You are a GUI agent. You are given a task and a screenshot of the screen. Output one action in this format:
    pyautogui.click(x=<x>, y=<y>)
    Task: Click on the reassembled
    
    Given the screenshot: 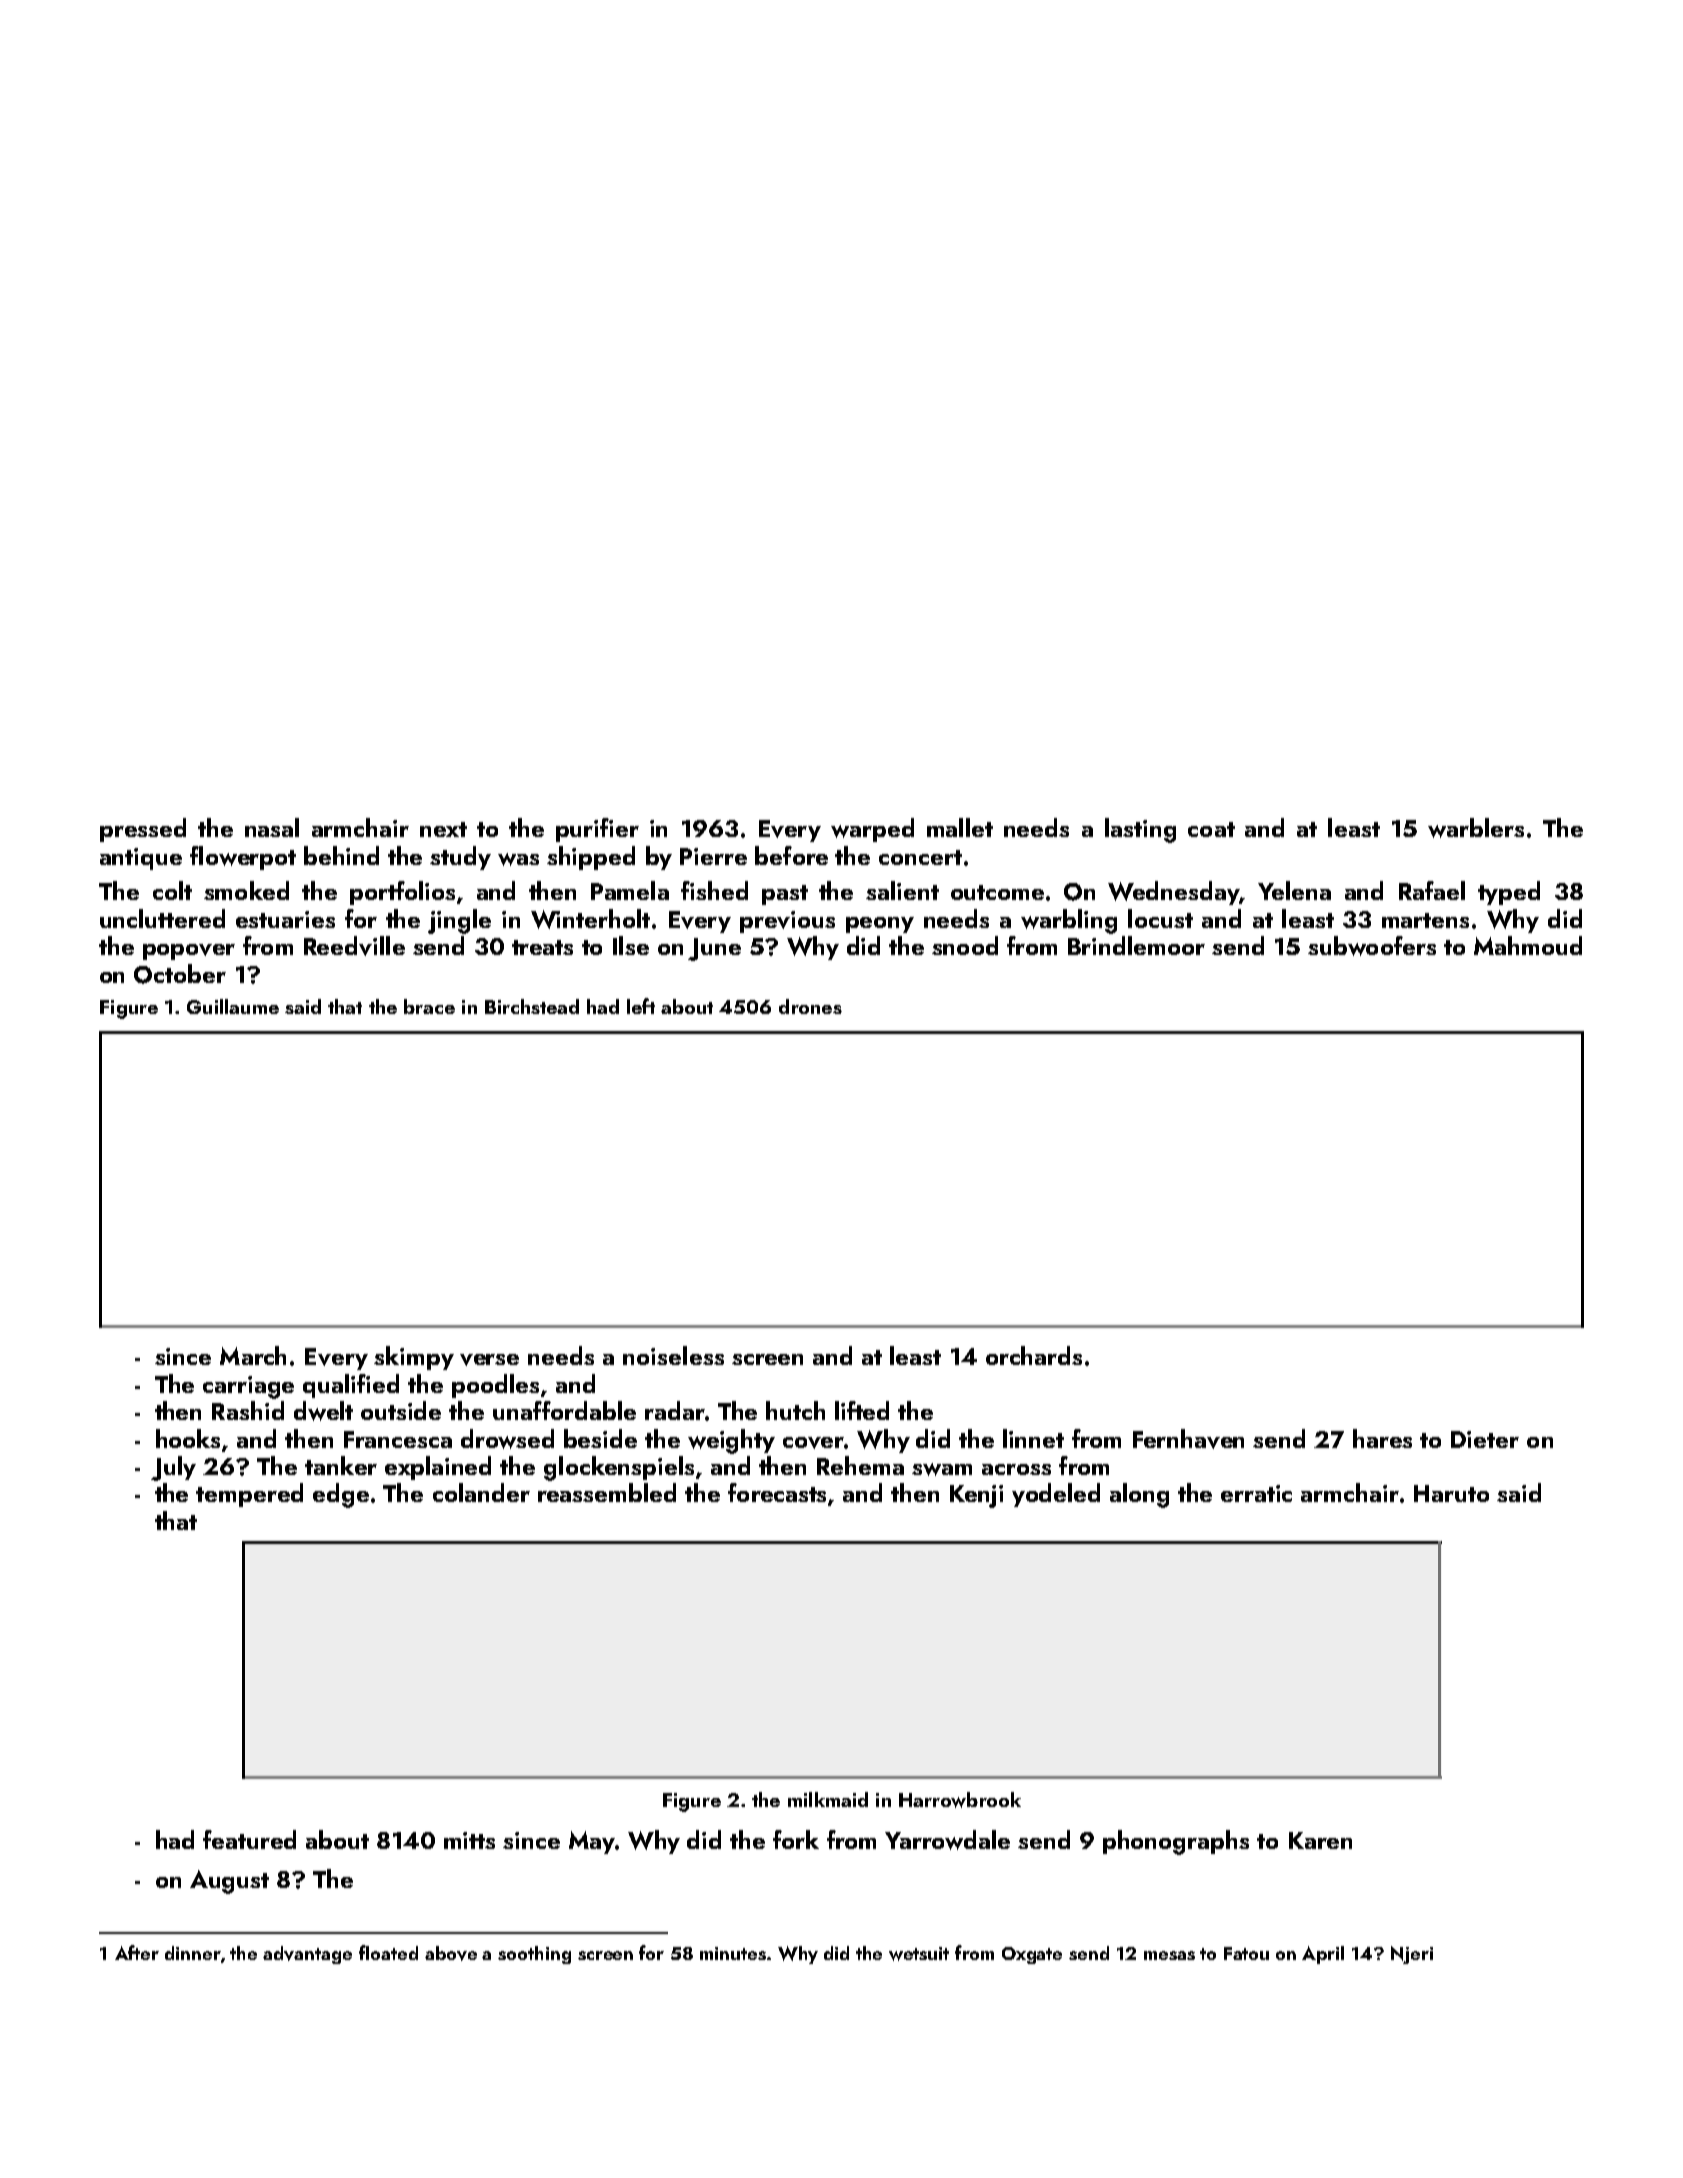 What is the action you would take?
    pyautogui.click(x=607, y=1492)
